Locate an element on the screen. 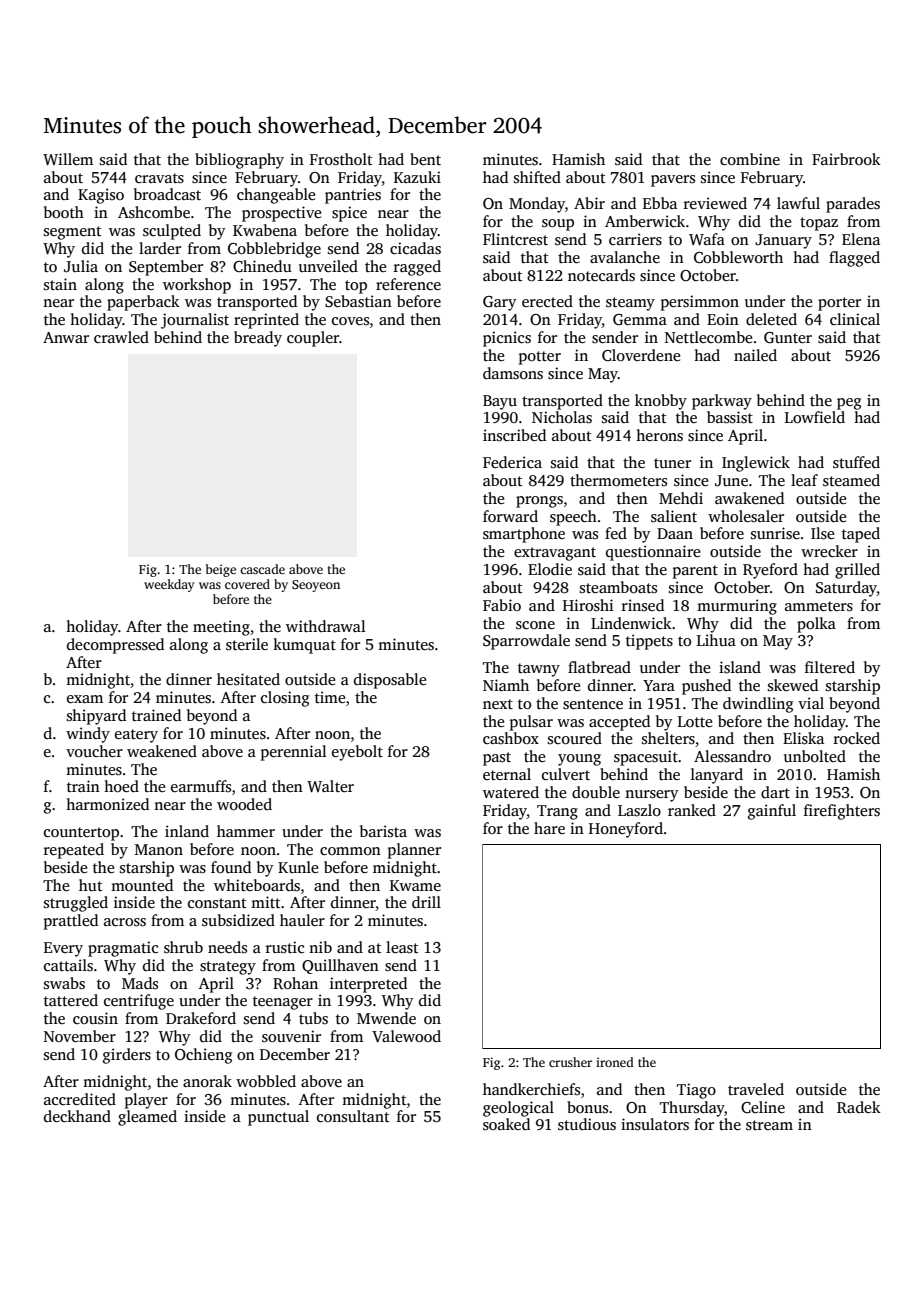 This screenshot has height=1308, width=924. Bayu is located at coordinates (500, 402).
